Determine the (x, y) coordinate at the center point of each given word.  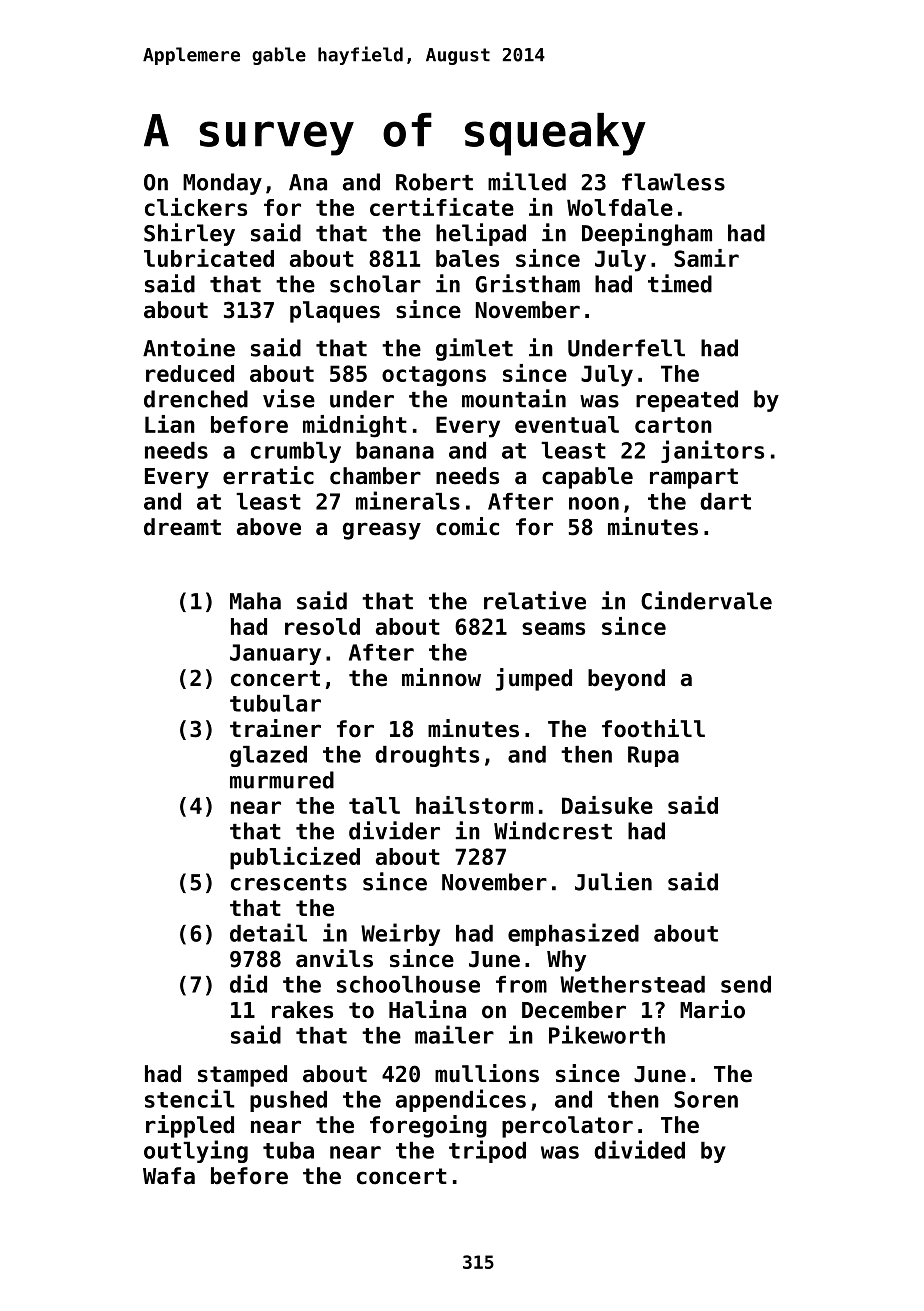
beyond (626, 680)
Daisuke (607, 805)
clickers (196, 207)
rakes (302, 1010)
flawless (673, 182)
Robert (434, 182)
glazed (268, 756)
